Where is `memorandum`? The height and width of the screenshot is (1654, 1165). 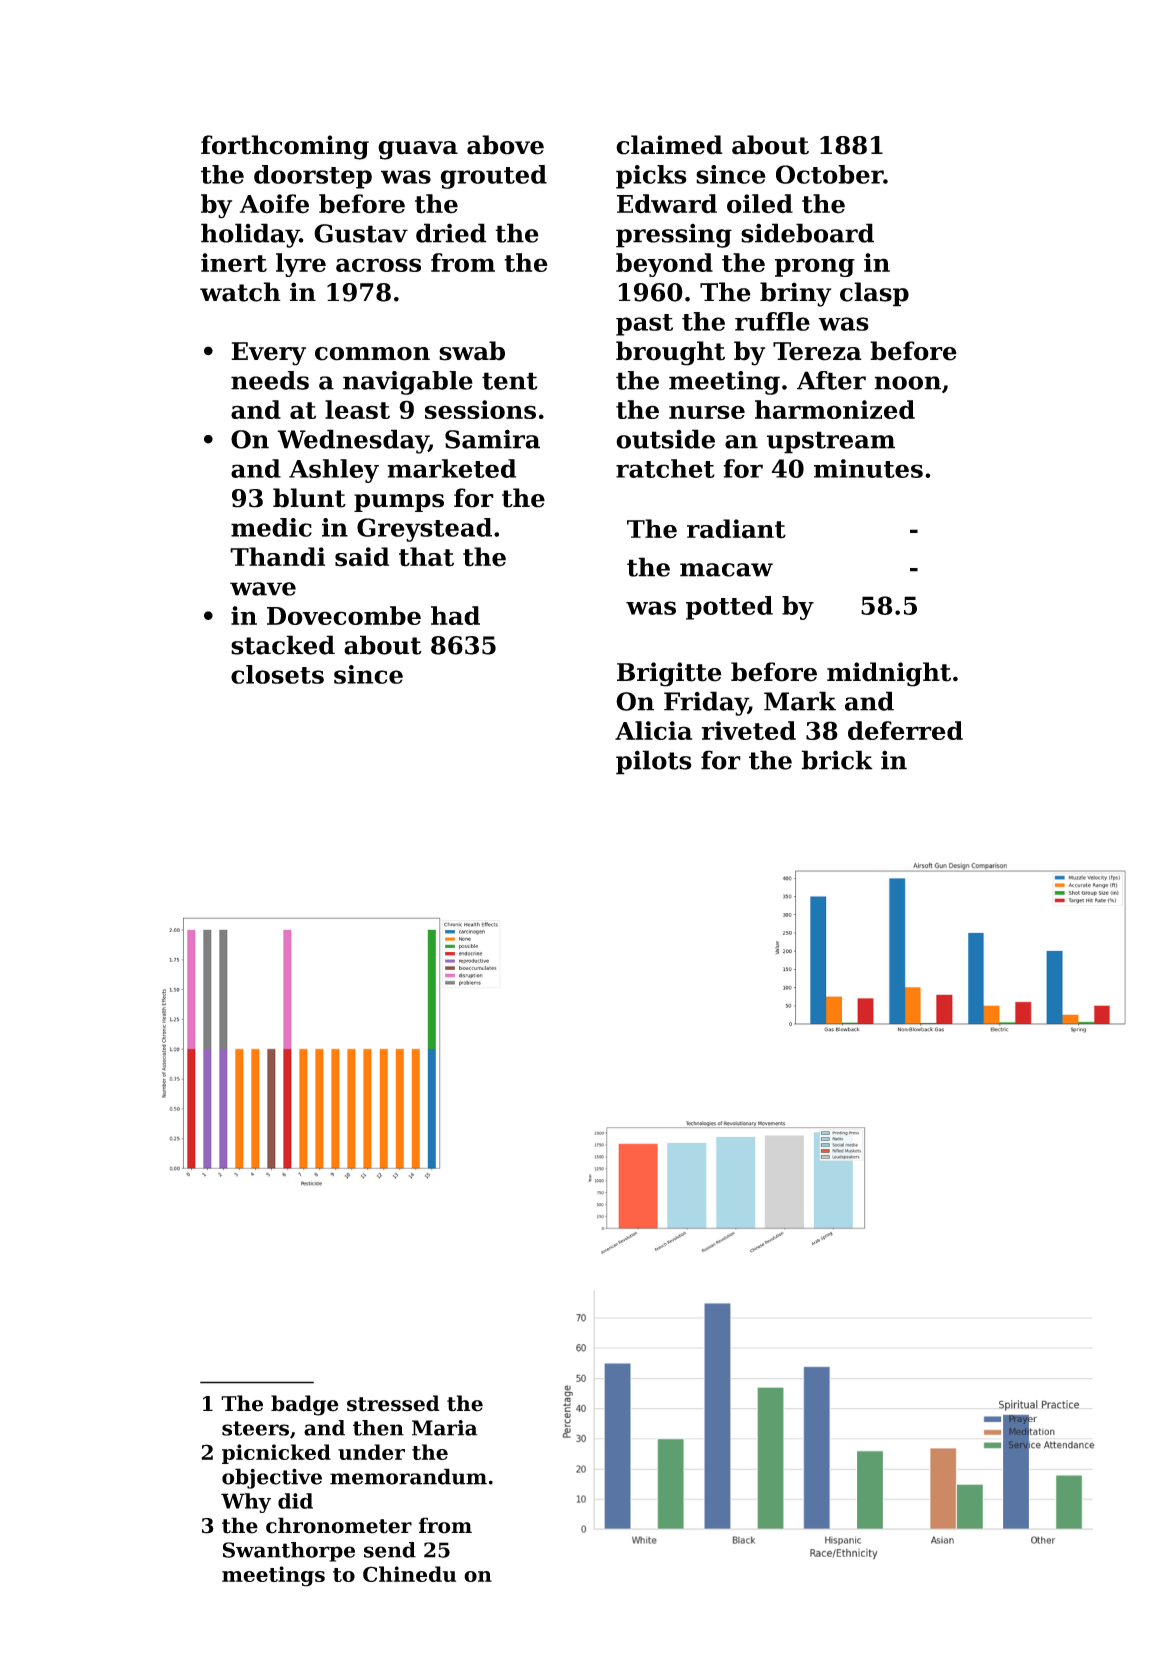 memorandum is located at coordinates (408, 1476).
